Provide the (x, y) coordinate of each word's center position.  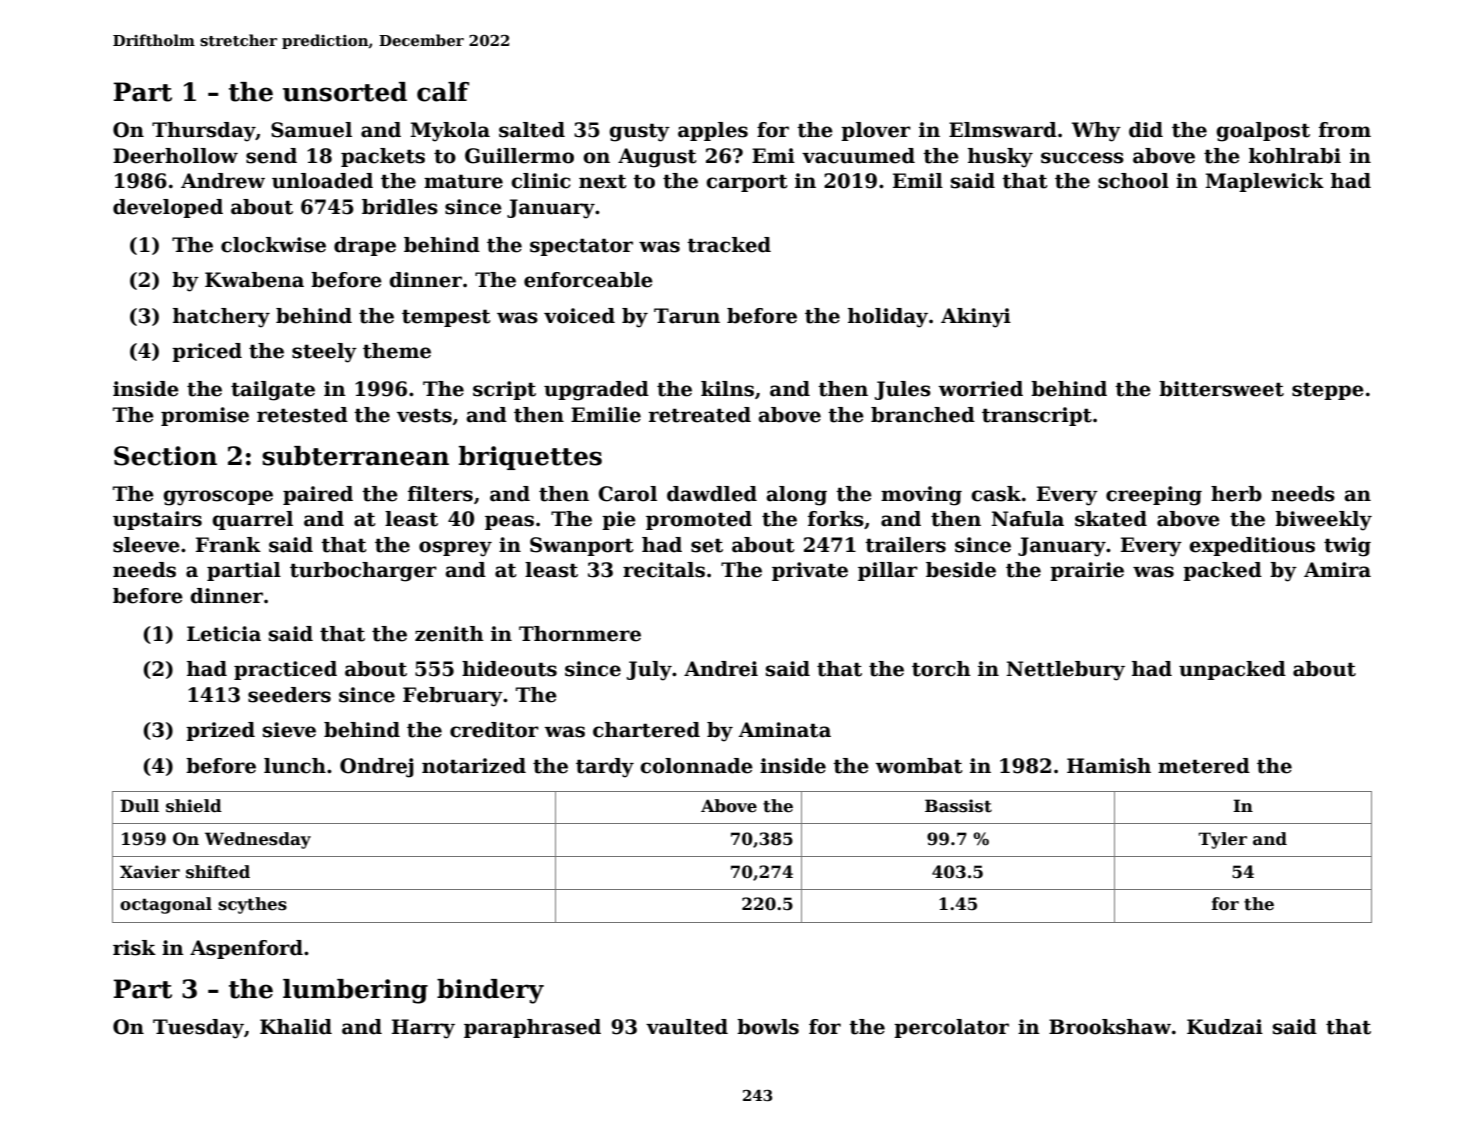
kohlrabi (1295, 156)
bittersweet (1221, 389)
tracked (729, 245)
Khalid (296, 1027)
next (603, 181)
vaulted (687, 1027)
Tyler (1223, 840)
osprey (455, 549)
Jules (903, 390)
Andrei (721, 669)
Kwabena (254, 280)
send (271, 156)
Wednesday (258, 840)
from (1345, 130)
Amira (1337, 570)
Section (165, 456)
